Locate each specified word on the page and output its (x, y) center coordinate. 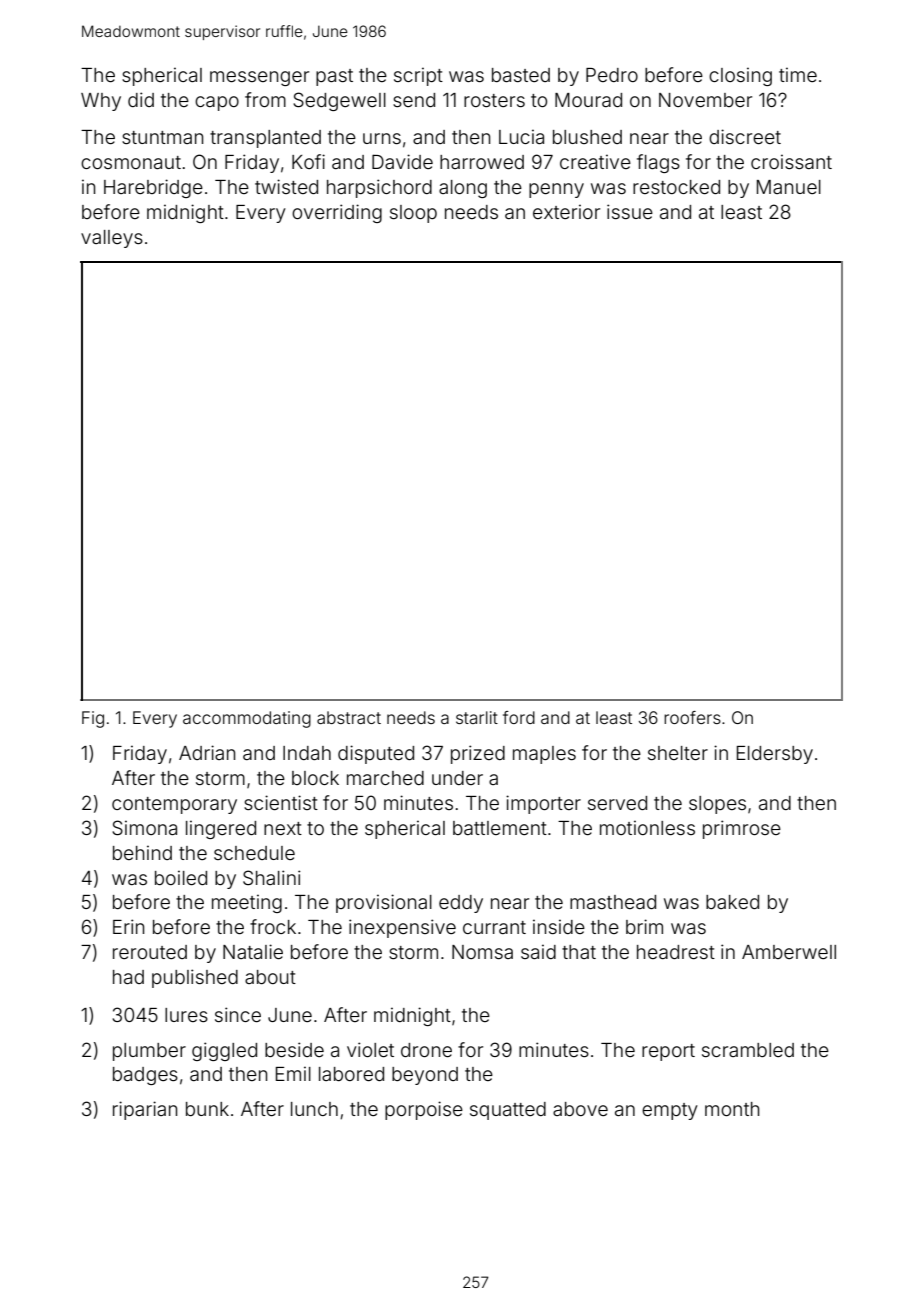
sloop (413, 214)
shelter (678, 753)
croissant (791, 161)
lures (186, 1015)
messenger (259, 78)
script (418, 76)
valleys (112, 239)
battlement (500, 828)
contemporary (174, 805)
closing (740, 76)
